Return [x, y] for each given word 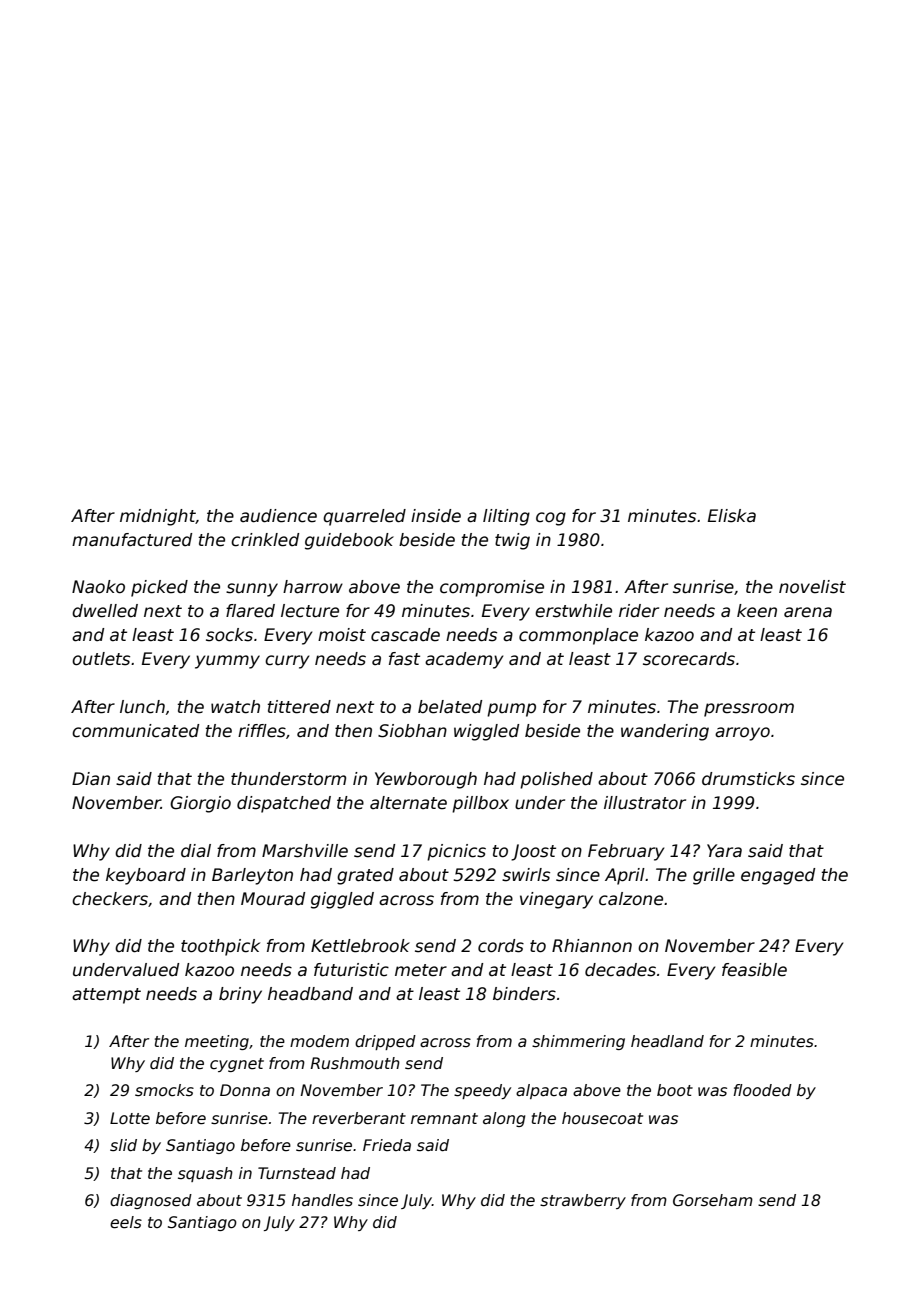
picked [159, 588]
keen [757, 611]
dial [196, 851]
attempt [106, 996]
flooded [762, 1090]
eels [126, 1222]
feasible [754, 970]
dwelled [105, 611]
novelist [812, 587]
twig [512, 541]
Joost [533, 852]
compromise [492, 588]
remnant [444, 1118]
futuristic [351, 970]
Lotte [130, 1118]
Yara [724, 851]
